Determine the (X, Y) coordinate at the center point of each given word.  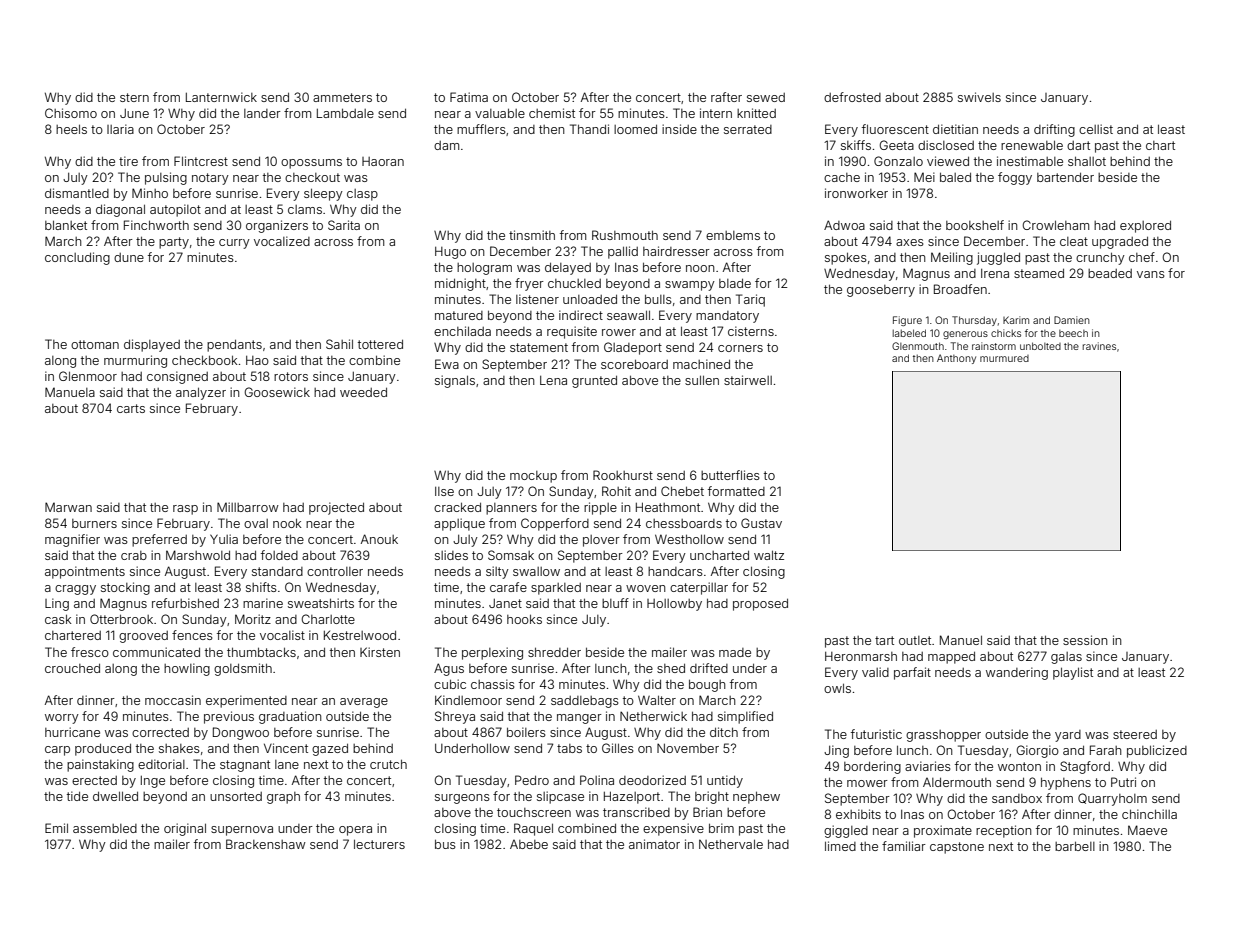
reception (1004, 831)
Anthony (956, 359)
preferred (159, 540)
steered (1135, 734)
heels (71, 129)
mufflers (481, 129)
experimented (246, 701)
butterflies (730, 475)
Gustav (761, 523)
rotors (291, 376)
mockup (533, 477)
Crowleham (1055, 225)
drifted (709, 668)
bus (445, 844)
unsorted (236, 796)
